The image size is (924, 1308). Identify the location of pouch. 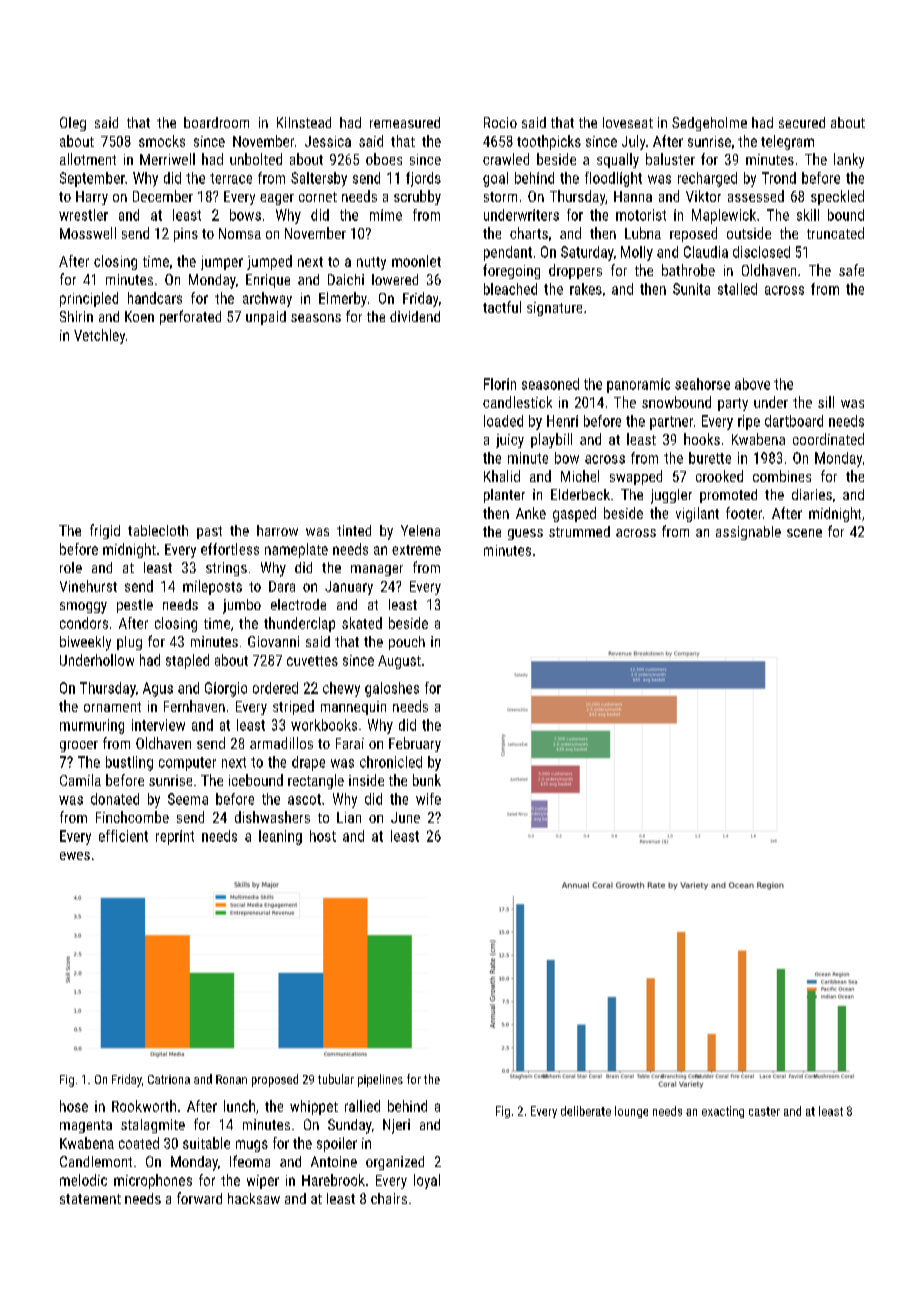
(407, 643).
